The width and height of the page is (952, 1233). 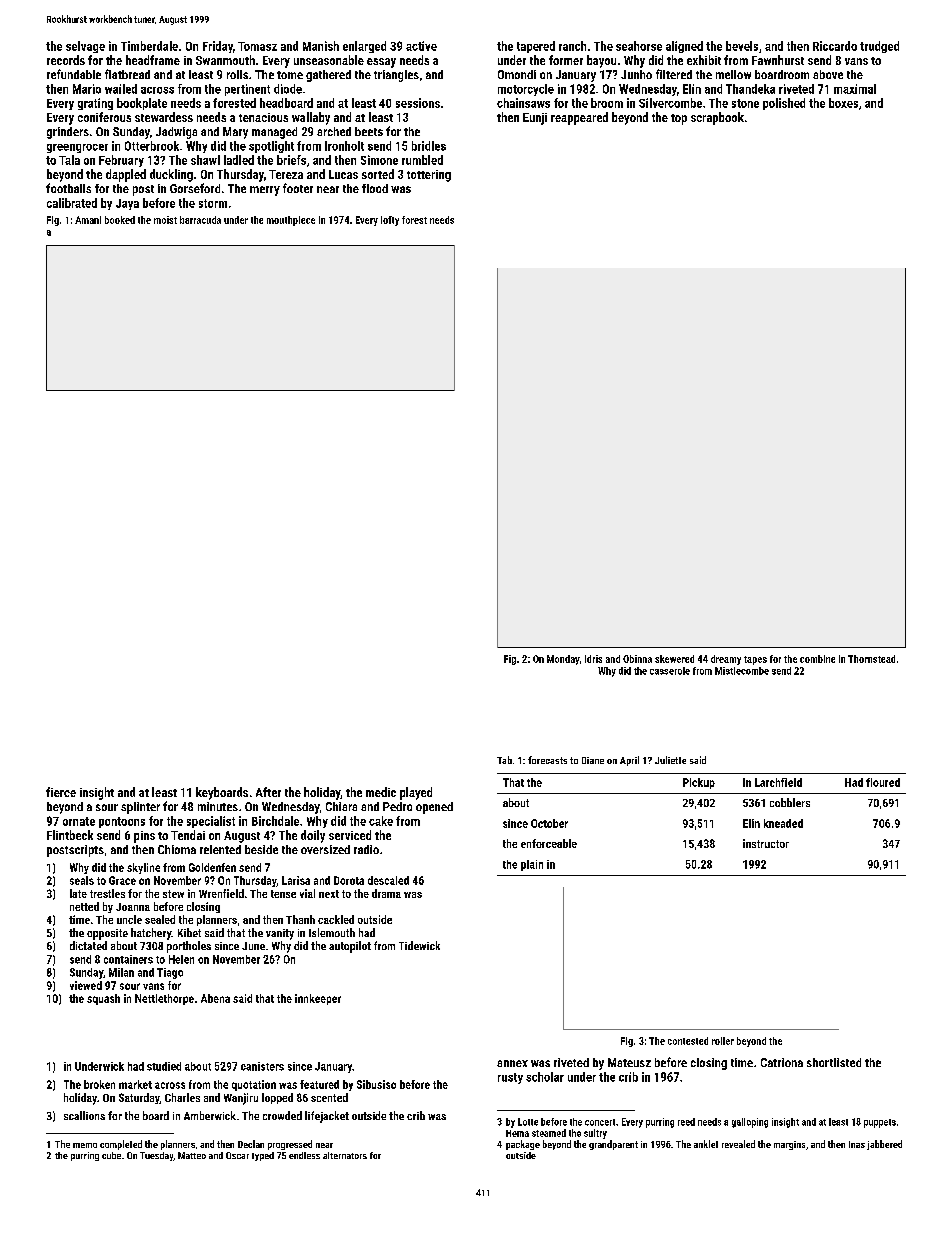 I want to click on Amani, so click(x=88, y=220).
